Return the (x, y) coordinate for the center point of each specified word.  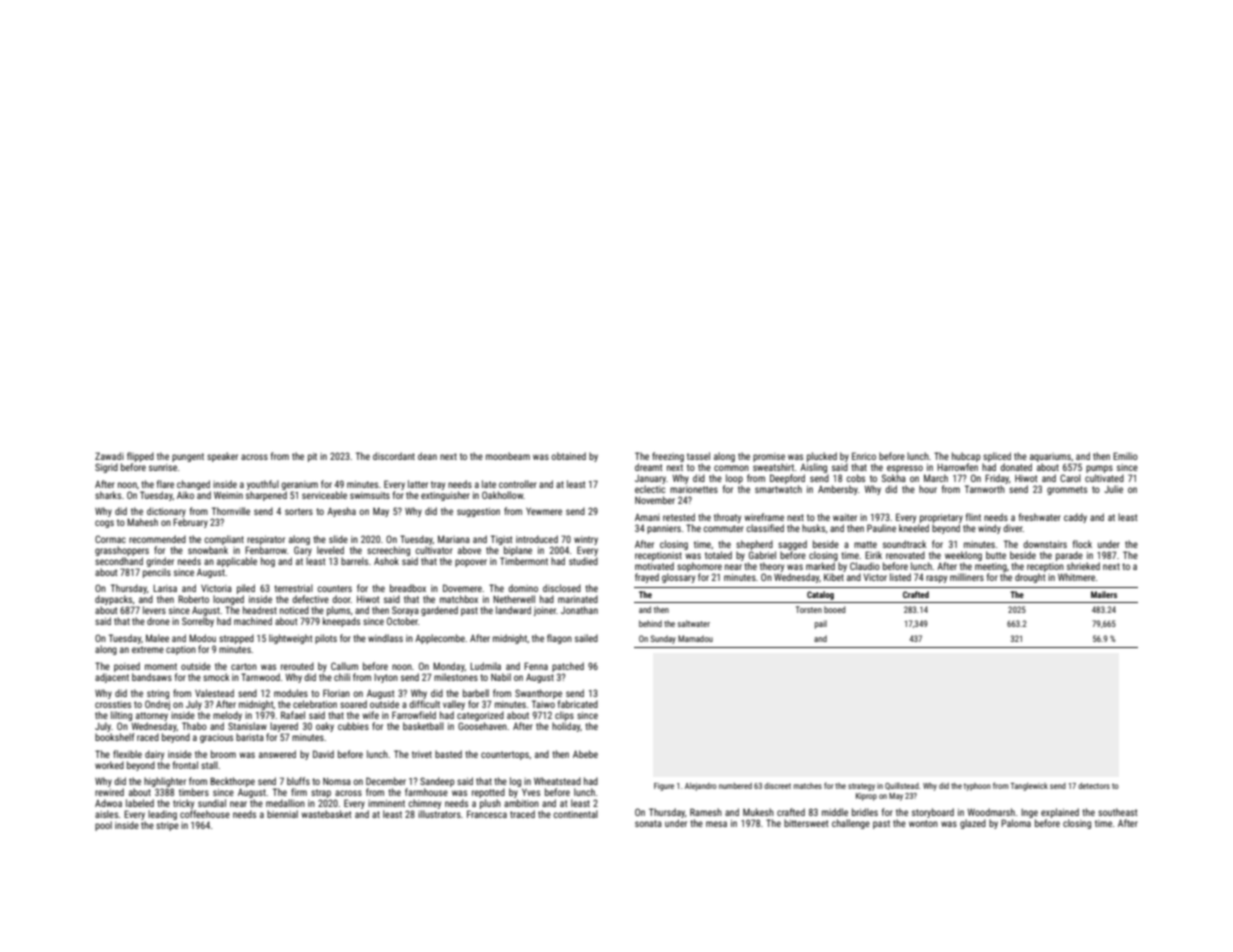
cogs (104, 524)
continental (575, 814)
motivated (654, 566)
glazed (973, 824)
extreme (148, 649)
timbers (194, 792)
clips (564, 716)
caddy (1075, 518)
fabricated (578, 704)
